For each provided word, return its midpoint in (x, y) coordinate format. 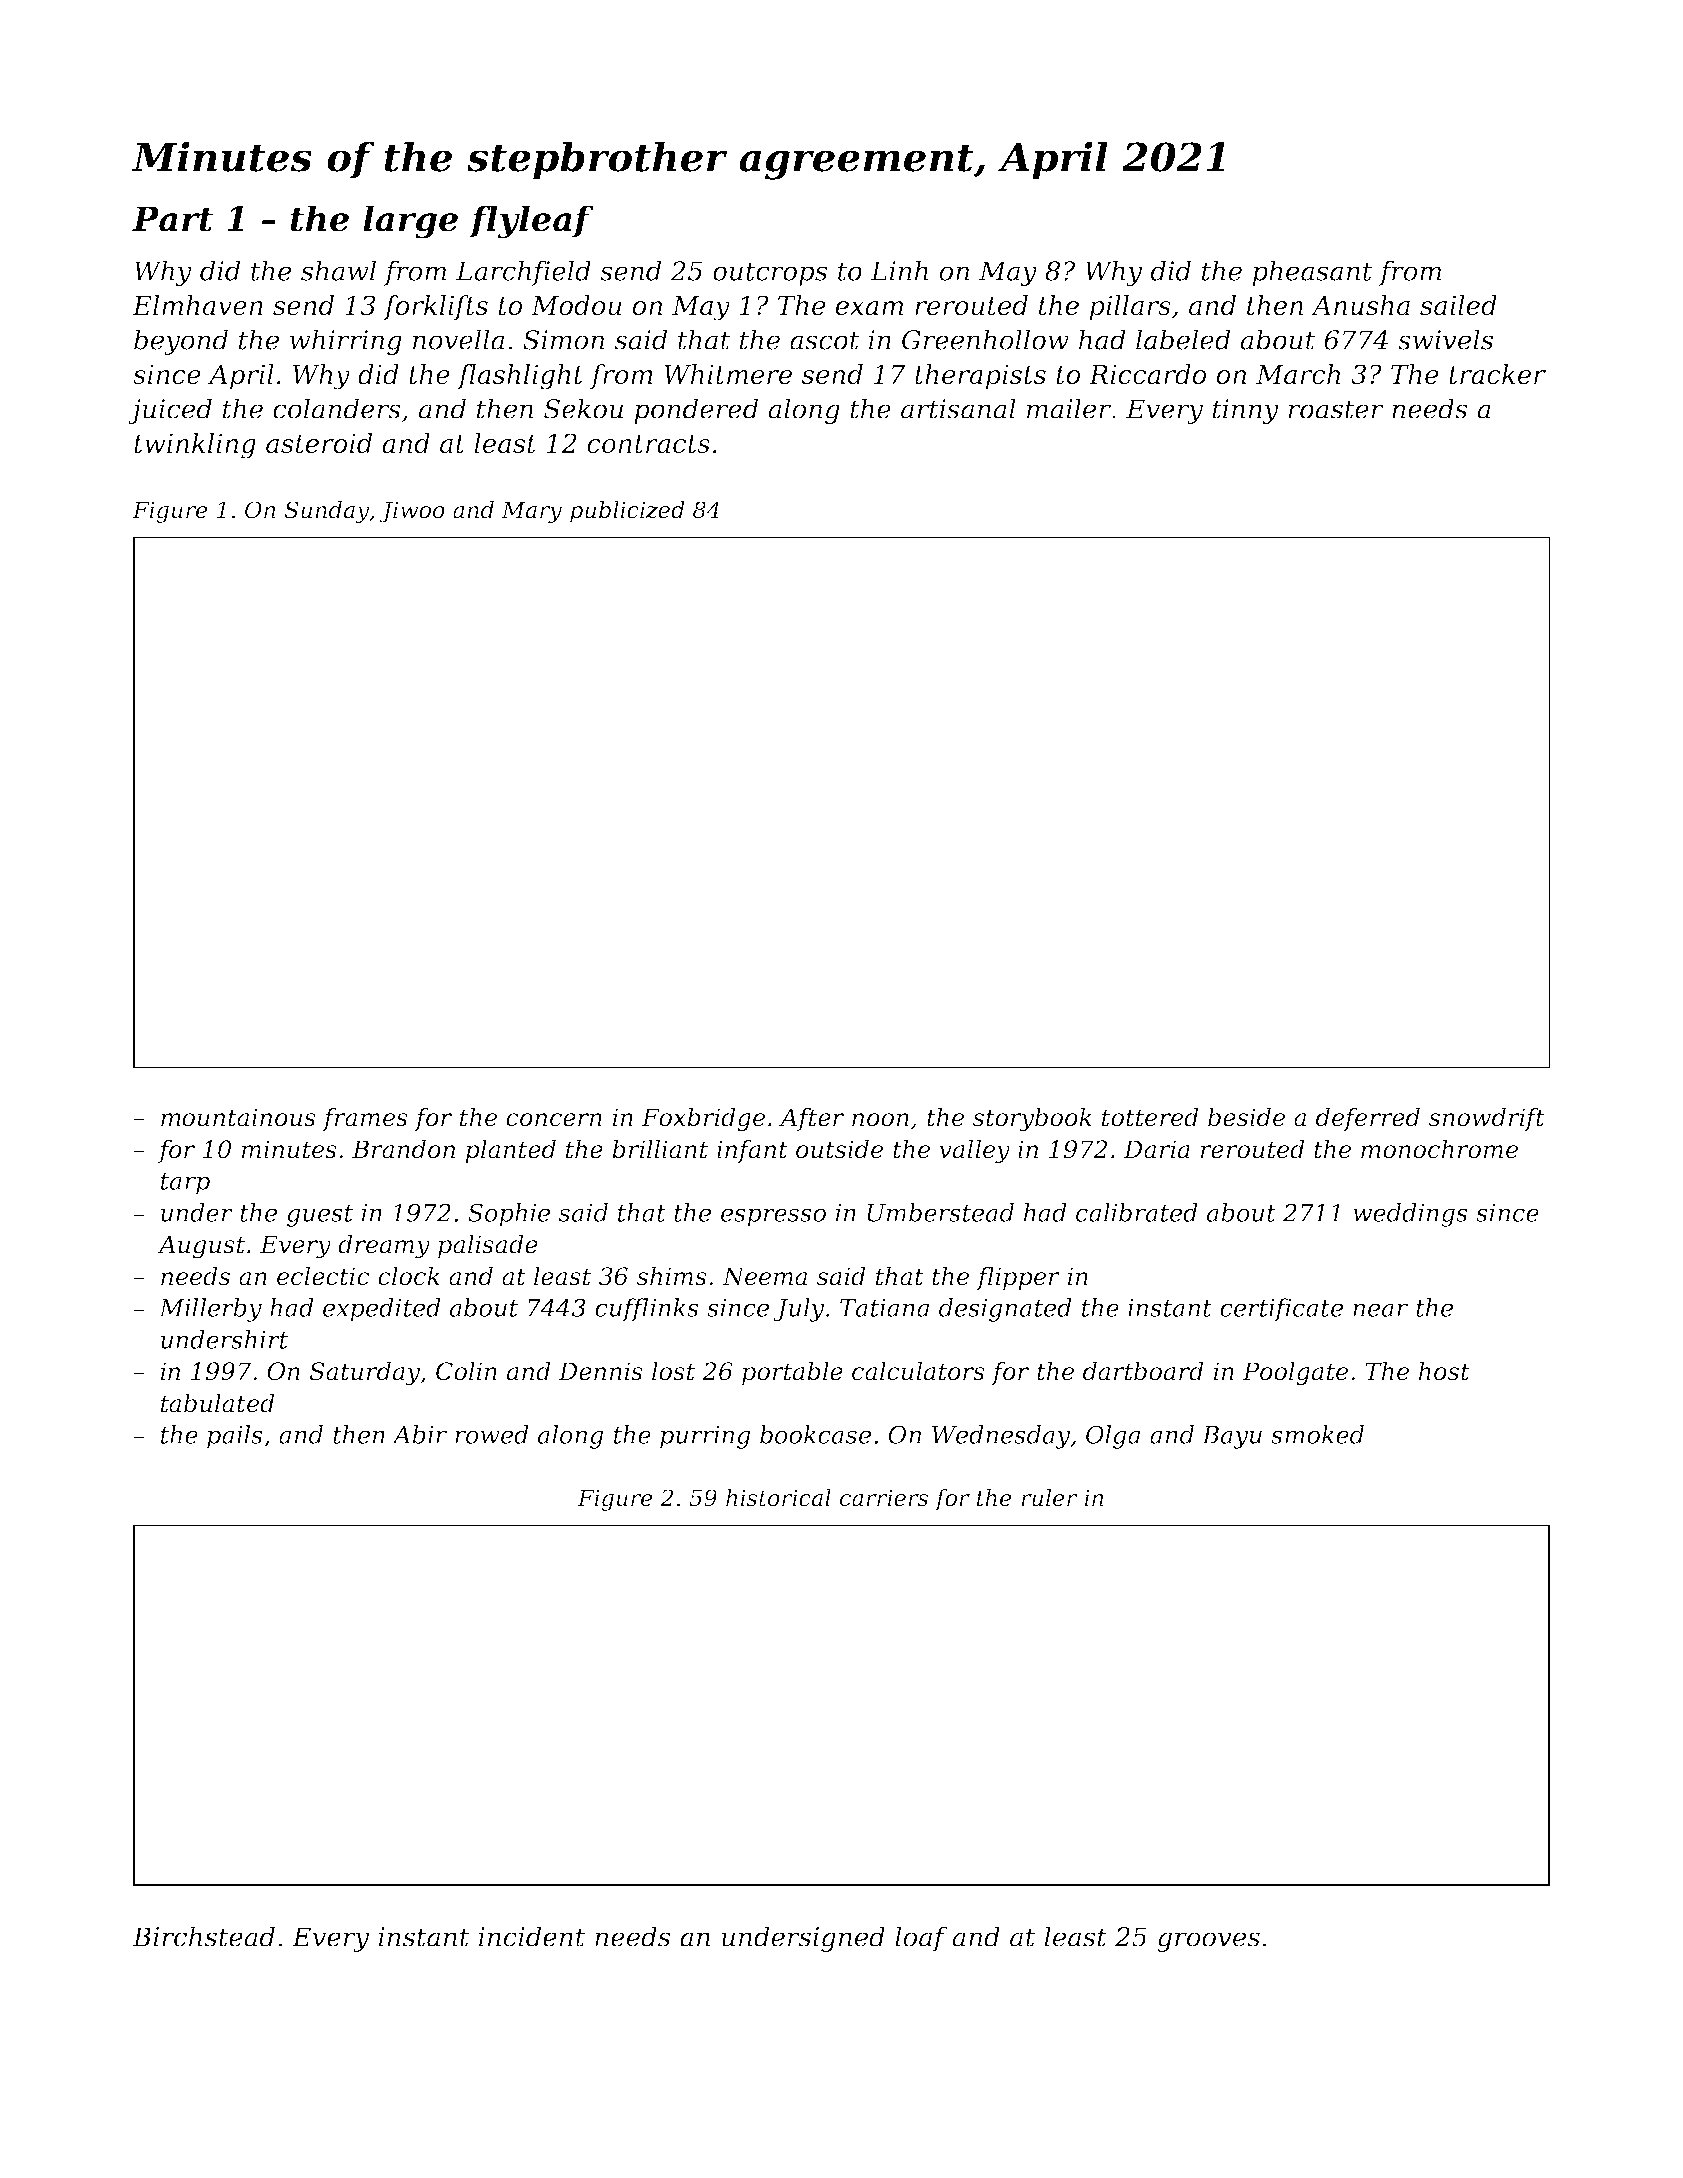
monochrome (1439, 1149)
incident (532, 1936)
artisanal (958, 408)
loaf (921, 1939)
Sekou (583, 408)
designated (1005, 1310)
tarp (185, 1184)
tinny (1245, 411)
